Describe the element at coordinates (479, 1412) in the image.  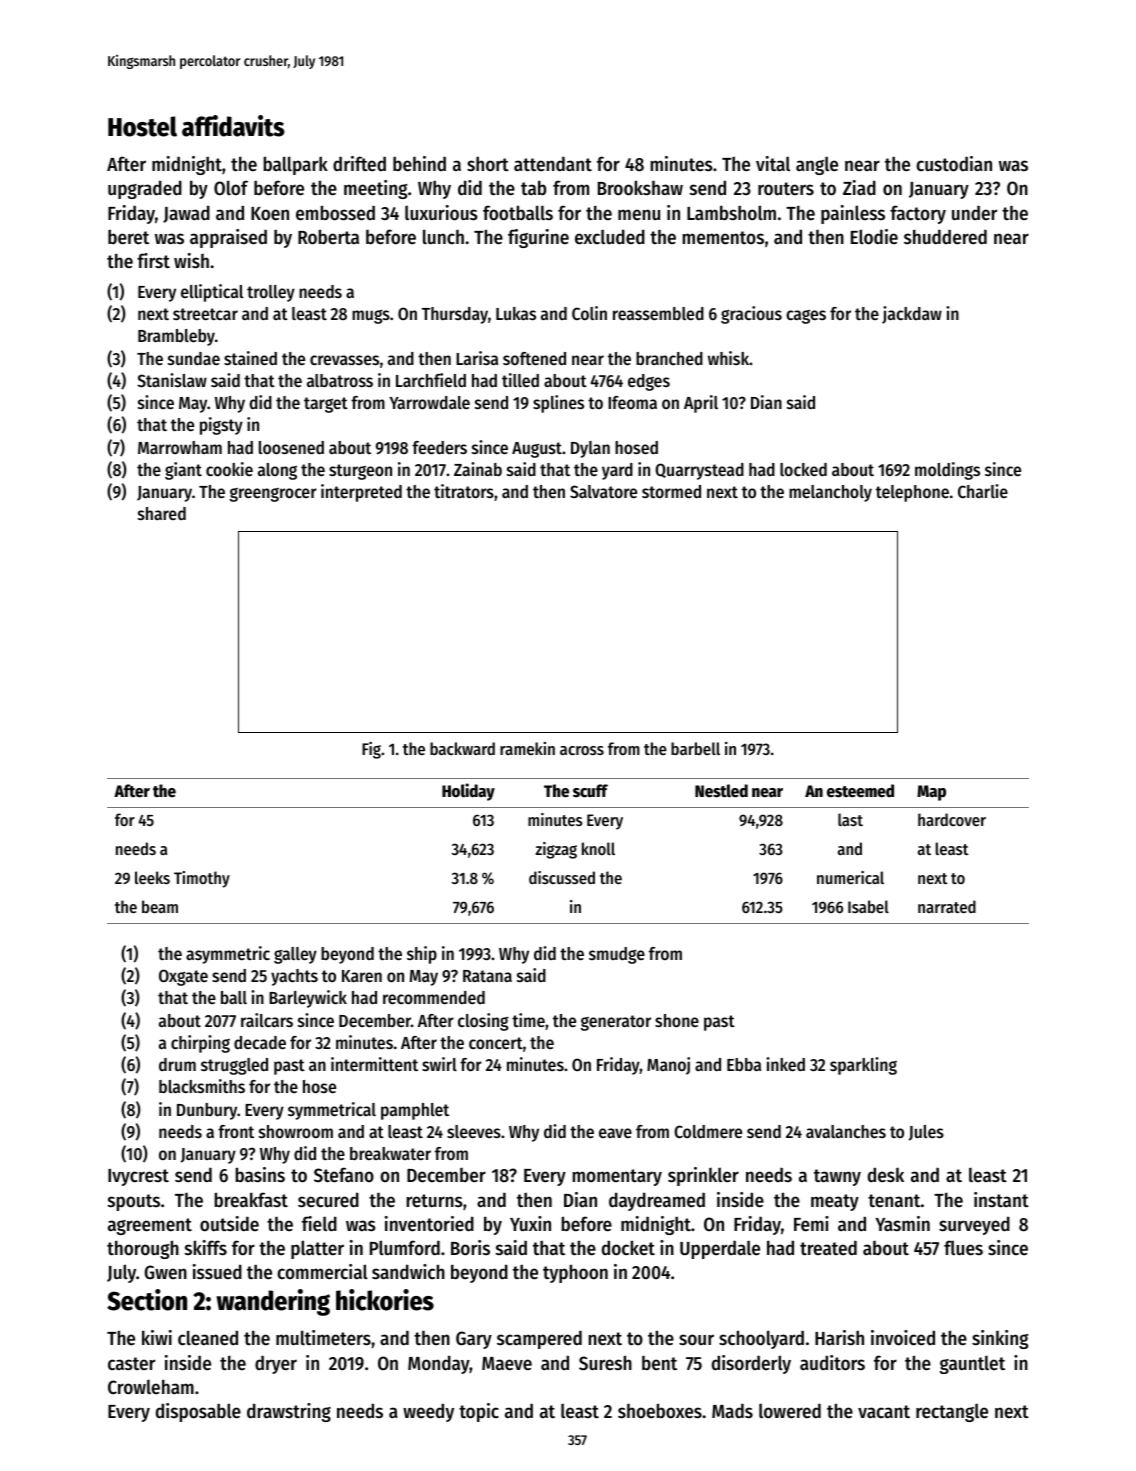
I see `topic` at that location.
